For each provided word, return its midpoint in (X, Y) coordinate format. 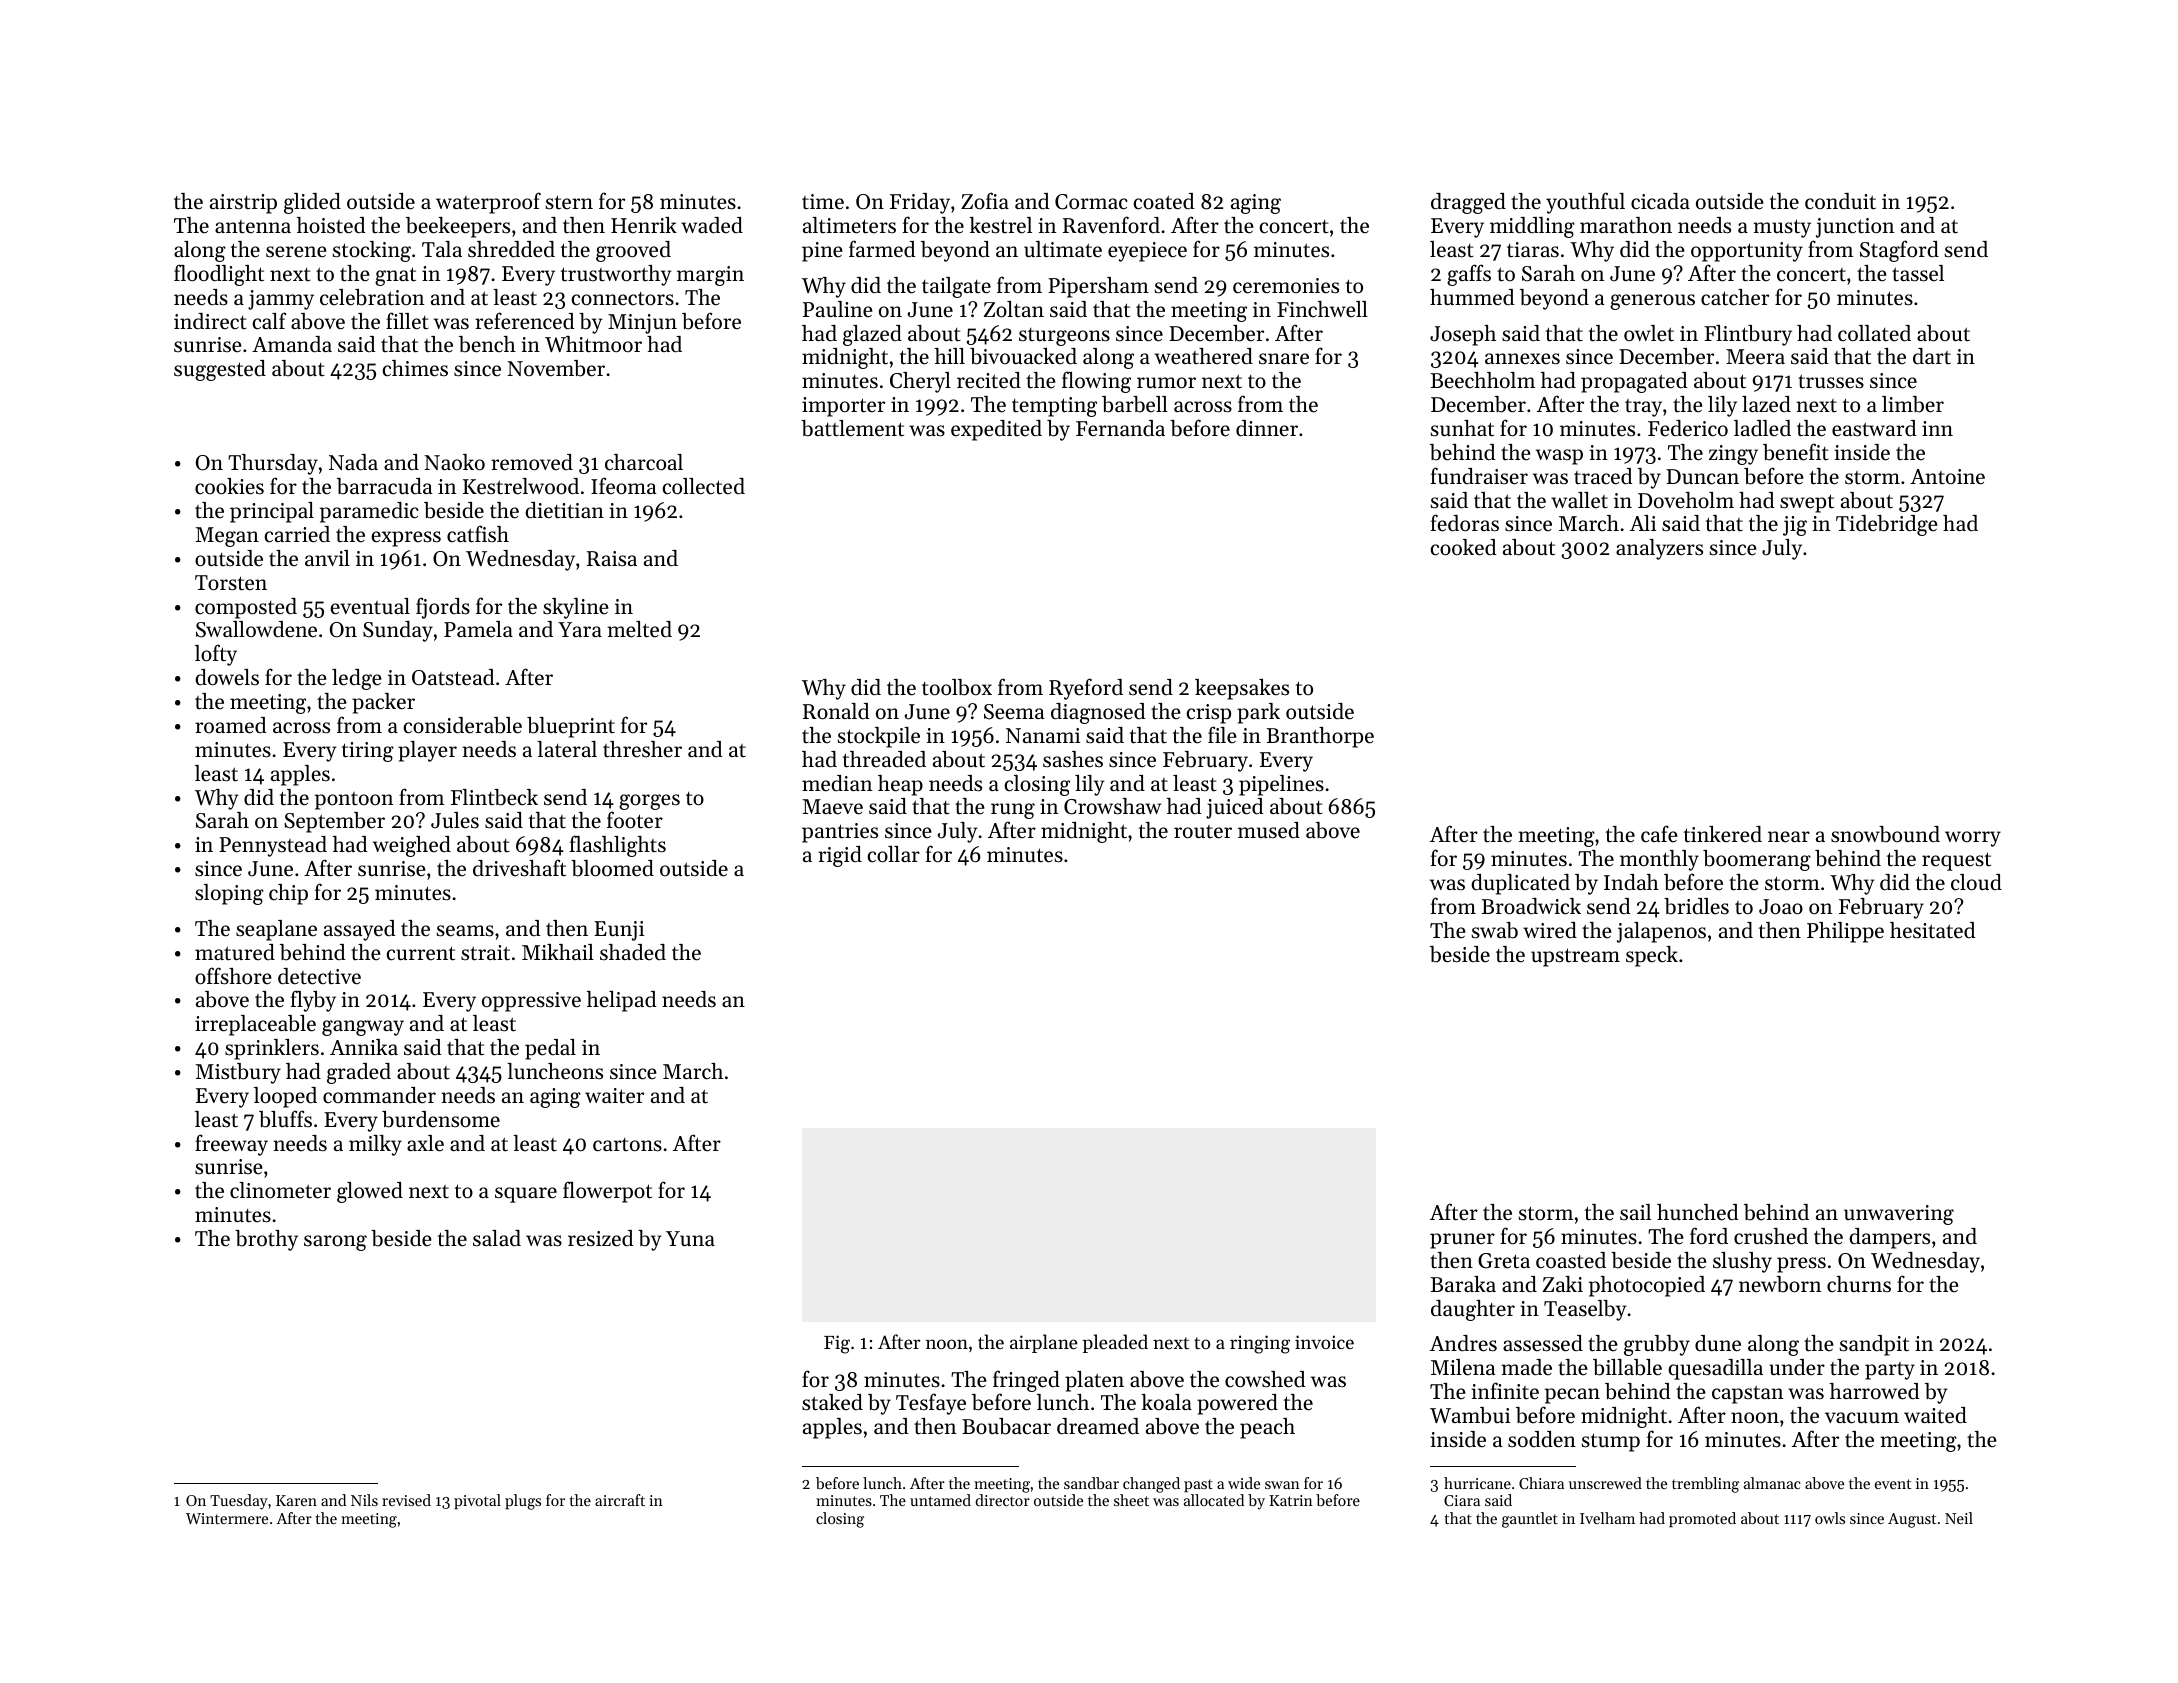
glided (312, 203)
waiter (614, 1096)
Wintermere (227, 1518)
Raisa (612, 559)
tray (1643, 408)
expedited (996, 430)
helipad (621, 1001)
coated (1164, 201)
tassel (1918, 273)
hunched (1697, 1212)
